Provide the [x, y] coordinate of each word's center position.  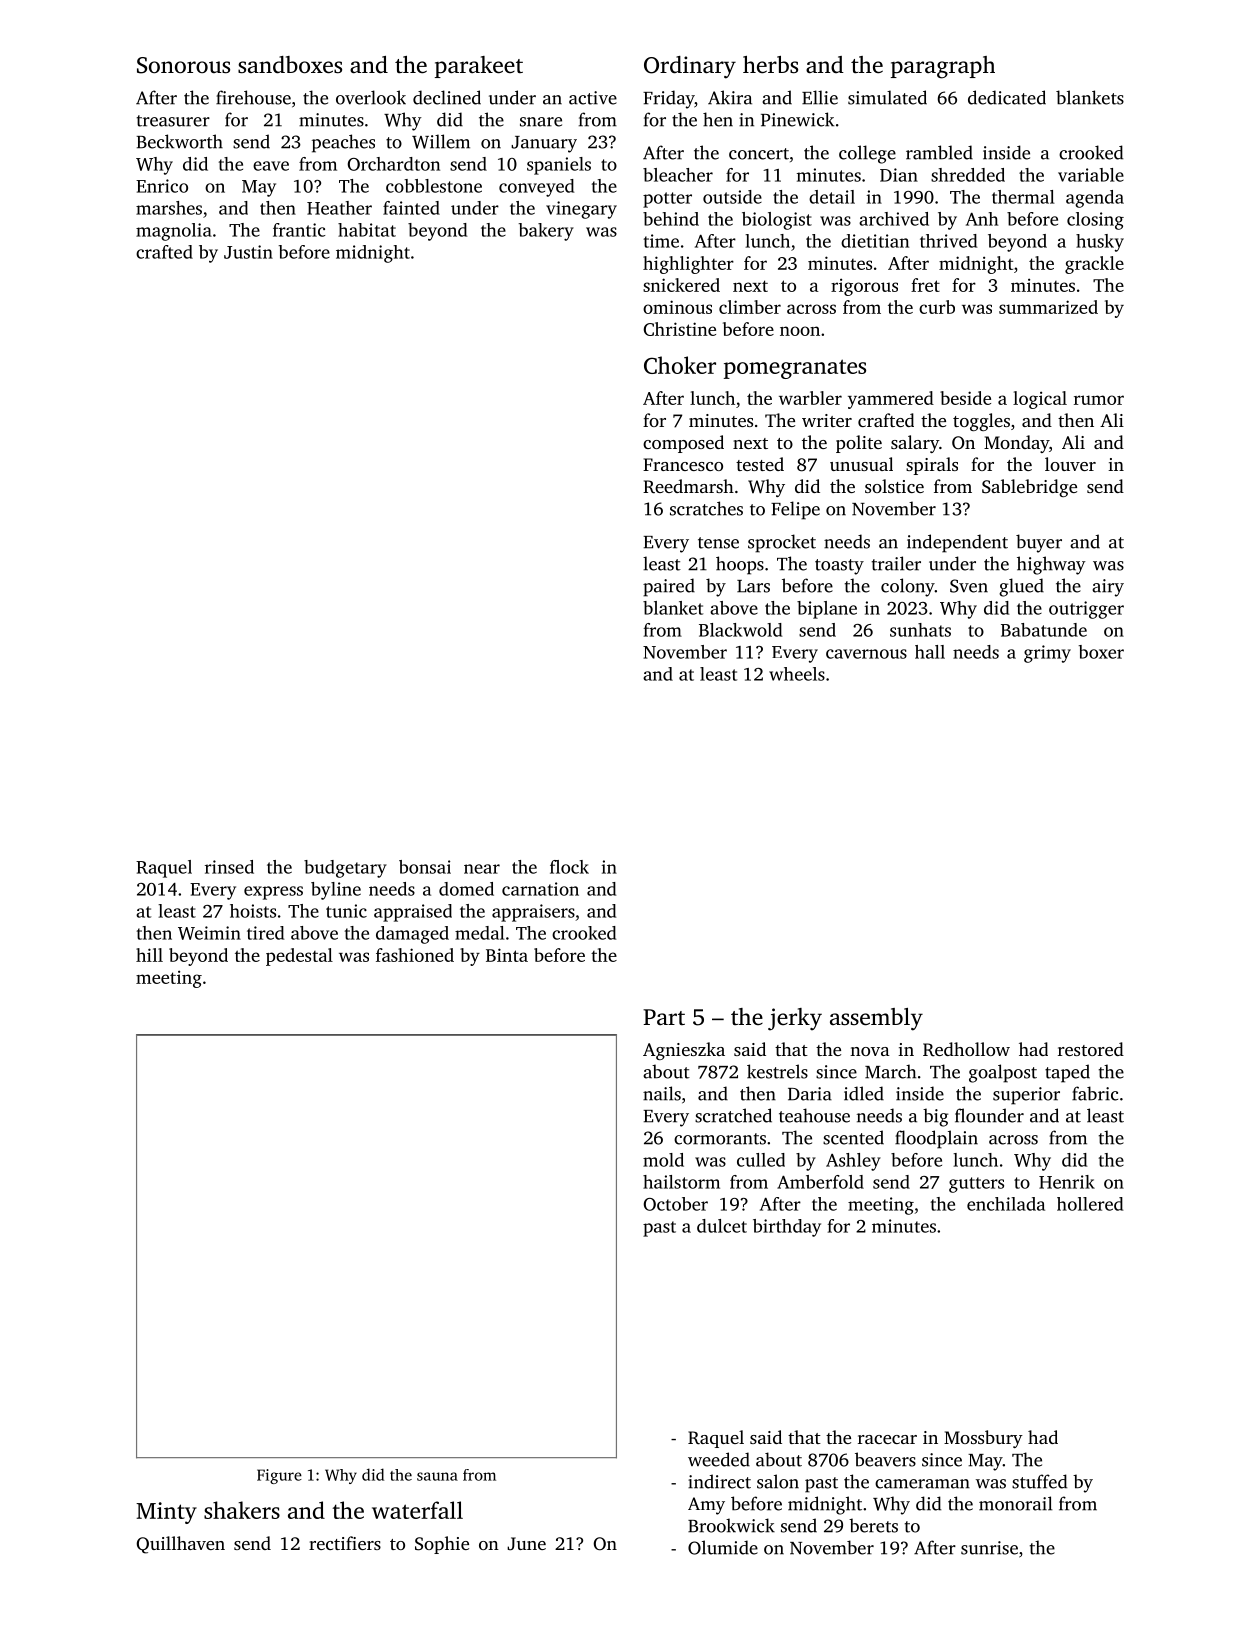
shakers [242, 1510]
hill [149, 955]
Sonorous [183, 65]
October [675, 1204]
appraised [413, 913]
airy [1108, 588]
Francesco [683, 464]
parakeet [479, 67]
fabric [1095, 1093]
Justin [248, 252]
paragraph [943, 67]
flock [569, 867]
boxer [1101, 652]
